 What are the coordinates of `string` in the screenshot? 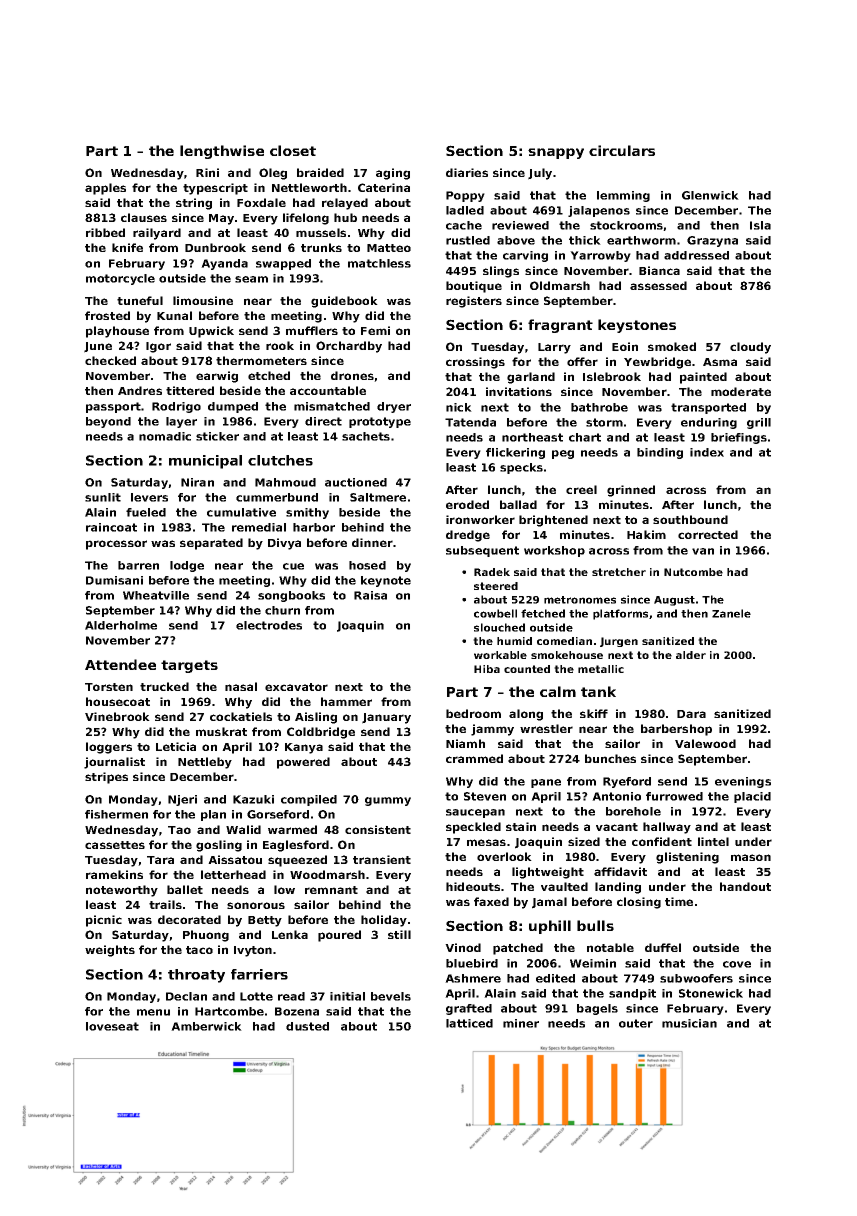 It's located at (194, 204).
